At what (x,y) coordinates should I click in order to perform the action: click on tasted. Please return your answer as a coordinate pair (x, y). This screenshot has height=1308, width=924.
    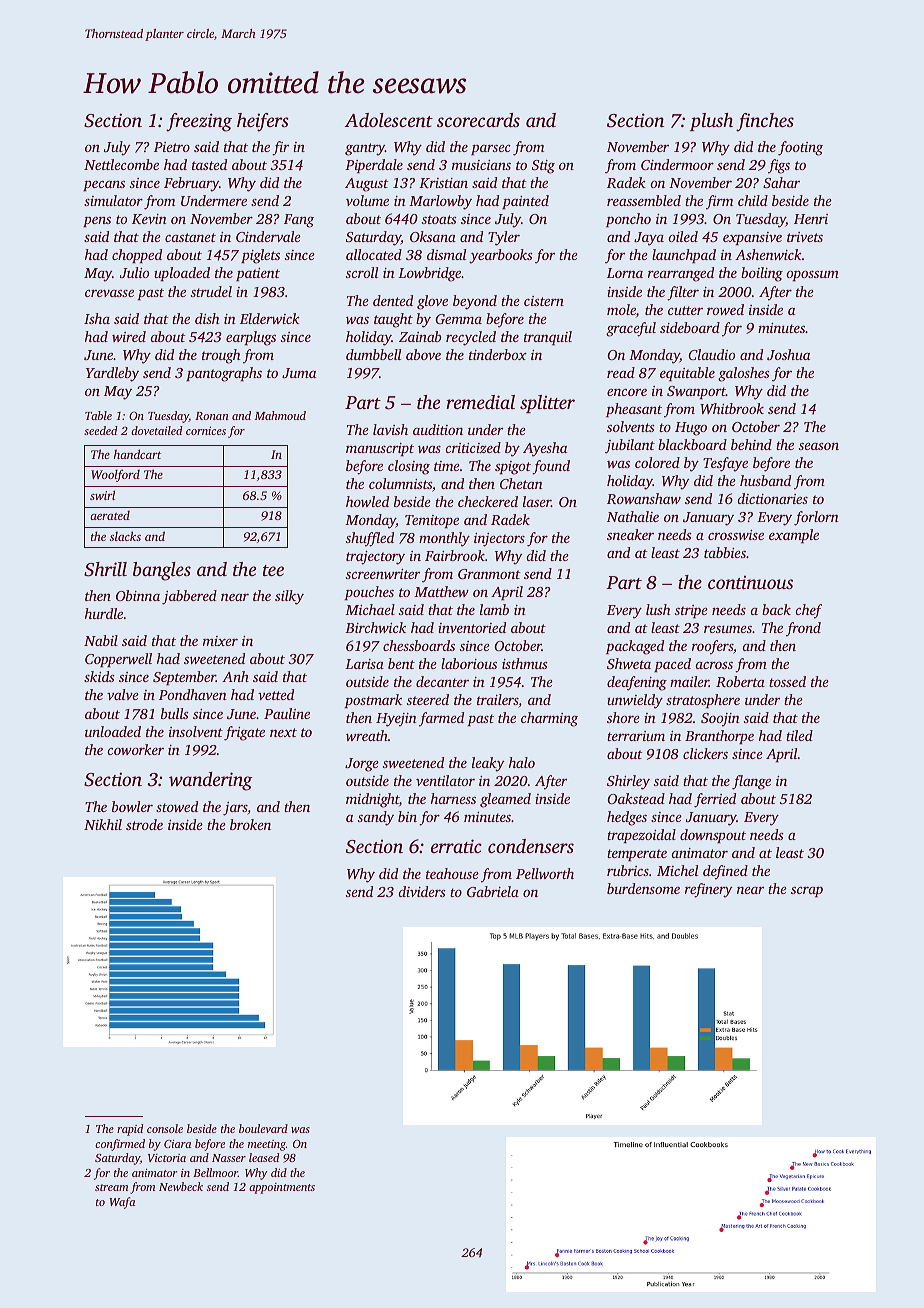
    Looking at the image, I should click on (209, 164).
